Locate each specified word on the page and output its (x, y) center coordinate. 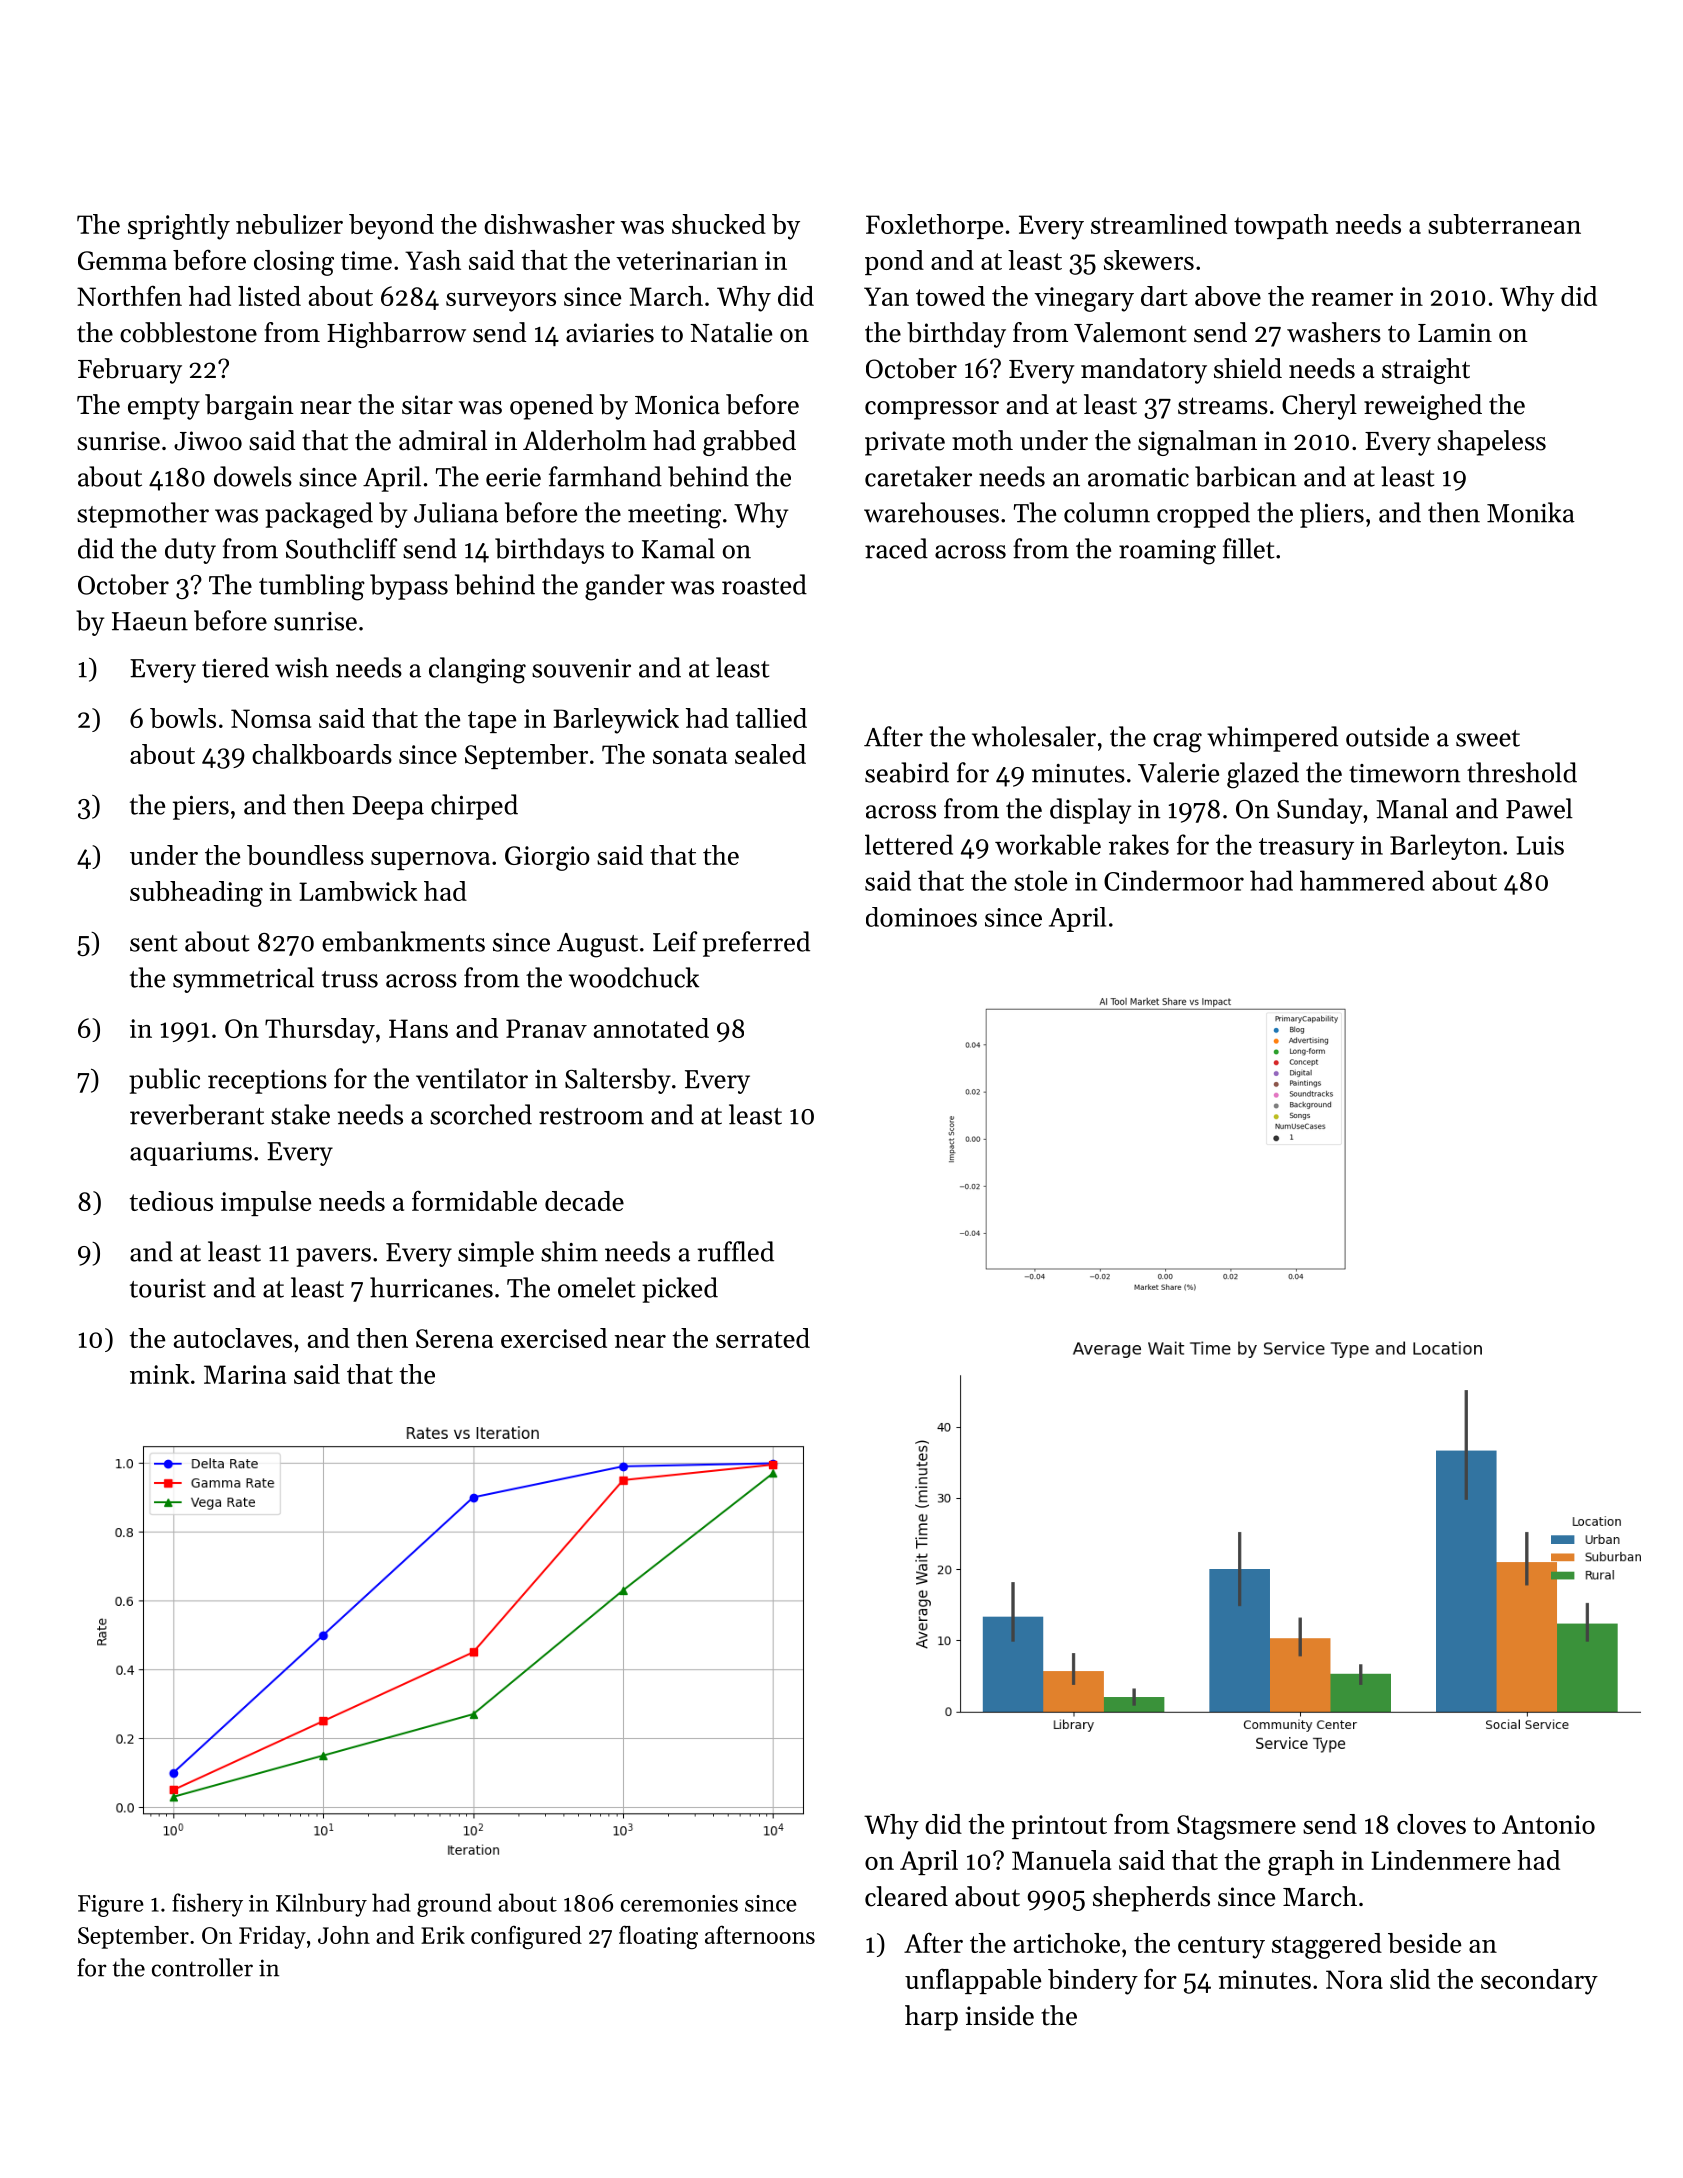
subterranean (1504, 224)
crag (1177, 743)
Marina (245, 1374)
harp (931, 2018)
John (344, 1935)
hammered (1362, 880)
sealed (770, 754)
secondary (1539, 1982)
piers (201, 808)
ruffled (735, 1251)
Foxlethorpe (934, 226)
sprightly (179, 227)
